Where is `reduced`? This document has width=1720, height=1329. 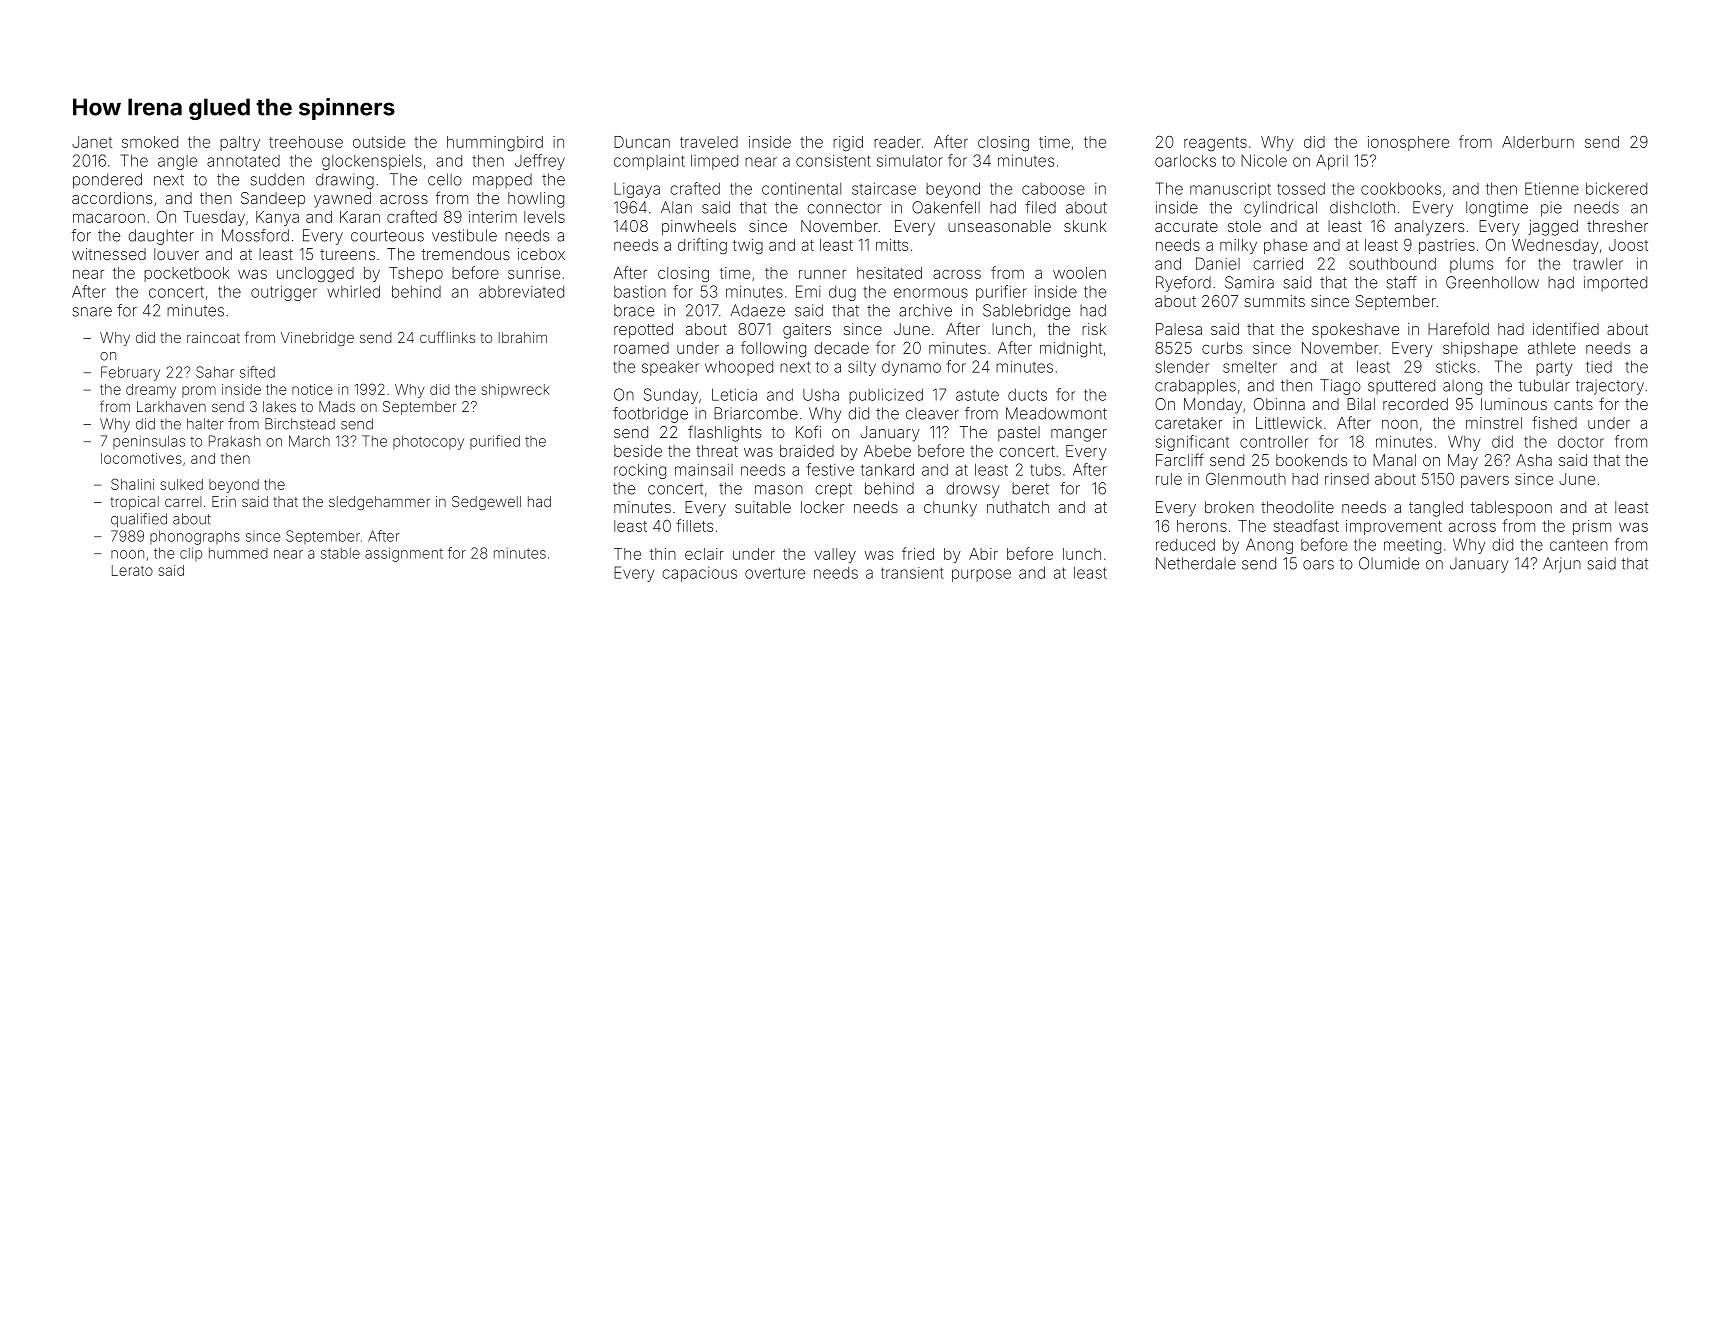
reduced is located at coordinates (1185, 545).
